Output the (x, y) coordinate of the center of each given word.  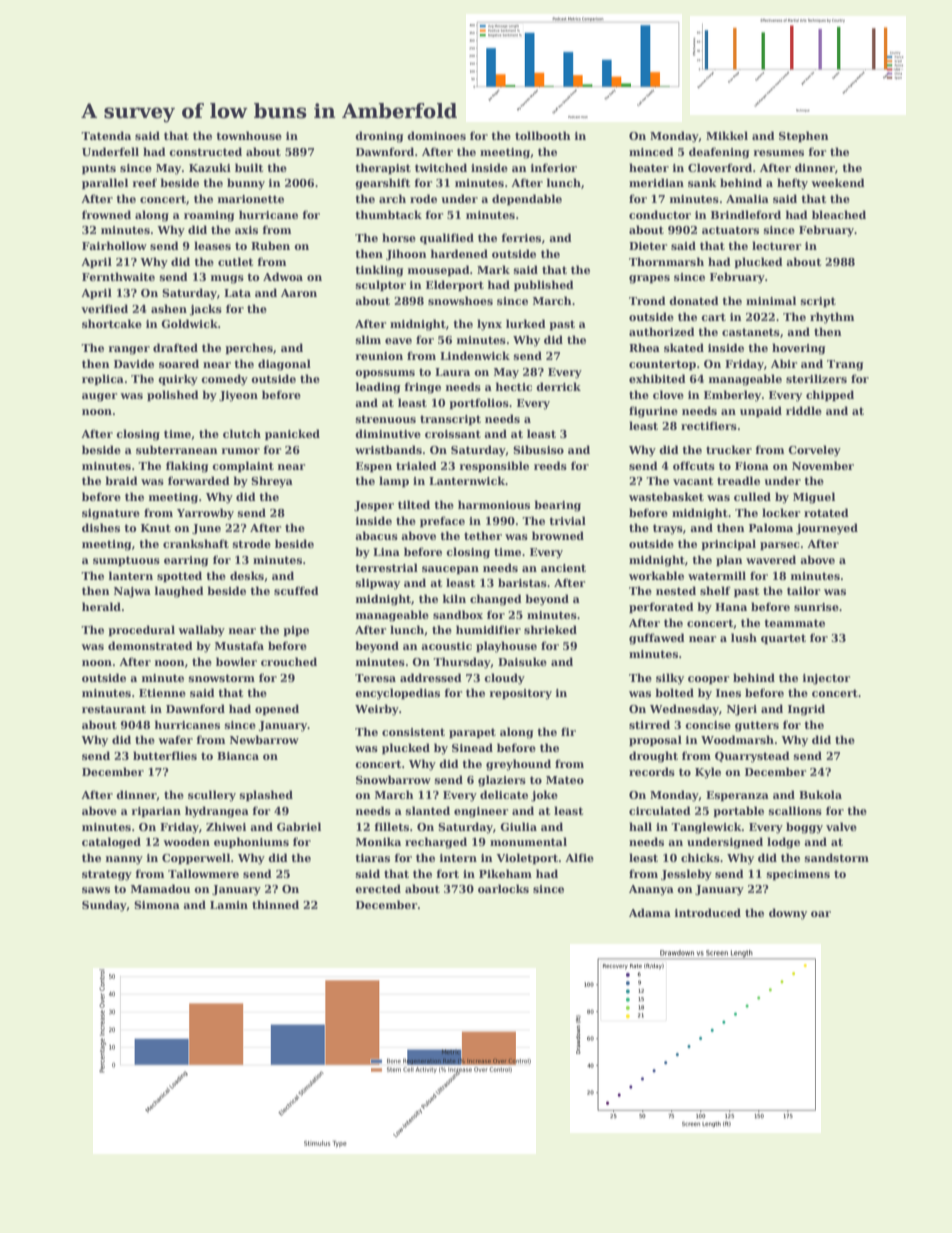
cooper (708, 680)
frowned (106, 214)
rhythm (832, 318)
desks (247, 575)
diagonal (284, 365)
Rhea (644, 347)
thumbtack (388, 214)
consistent (413, 732)
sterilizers (816, 378)
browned (558, 535)
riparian (156, 812)
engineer (481, 812)
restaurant (114, 709)
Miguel (814, 498)
